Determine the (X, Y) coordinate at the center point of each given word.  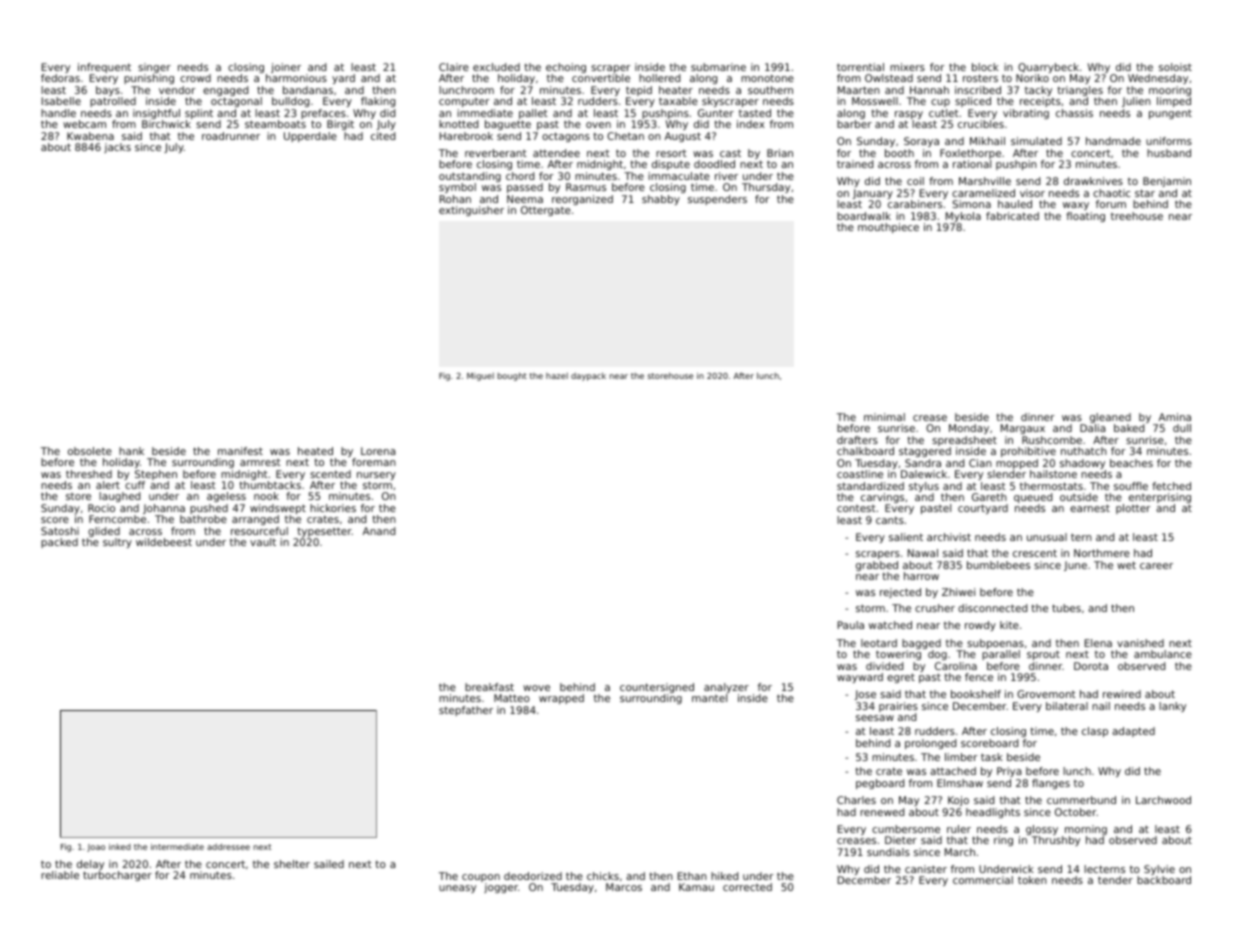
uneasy (457, 889)
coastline (860, 474)
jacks (117, 148)
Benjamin (1167, 182)
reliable (60, 875)
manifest (240, 451)
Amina (1175, 417)
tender (1115, 880)
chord (520, 176)
